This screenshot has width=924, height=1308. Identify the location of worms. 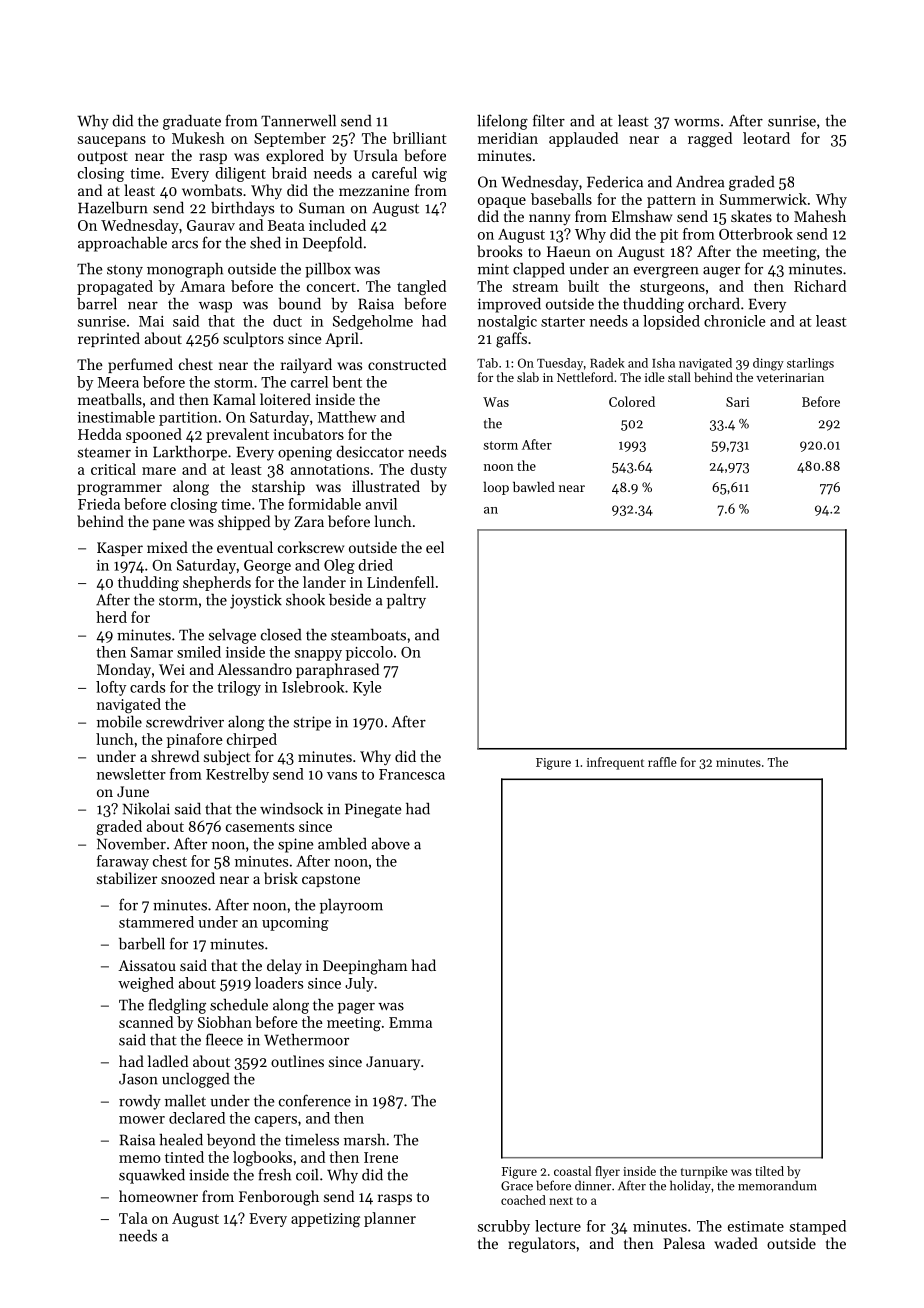
(696, 123).
